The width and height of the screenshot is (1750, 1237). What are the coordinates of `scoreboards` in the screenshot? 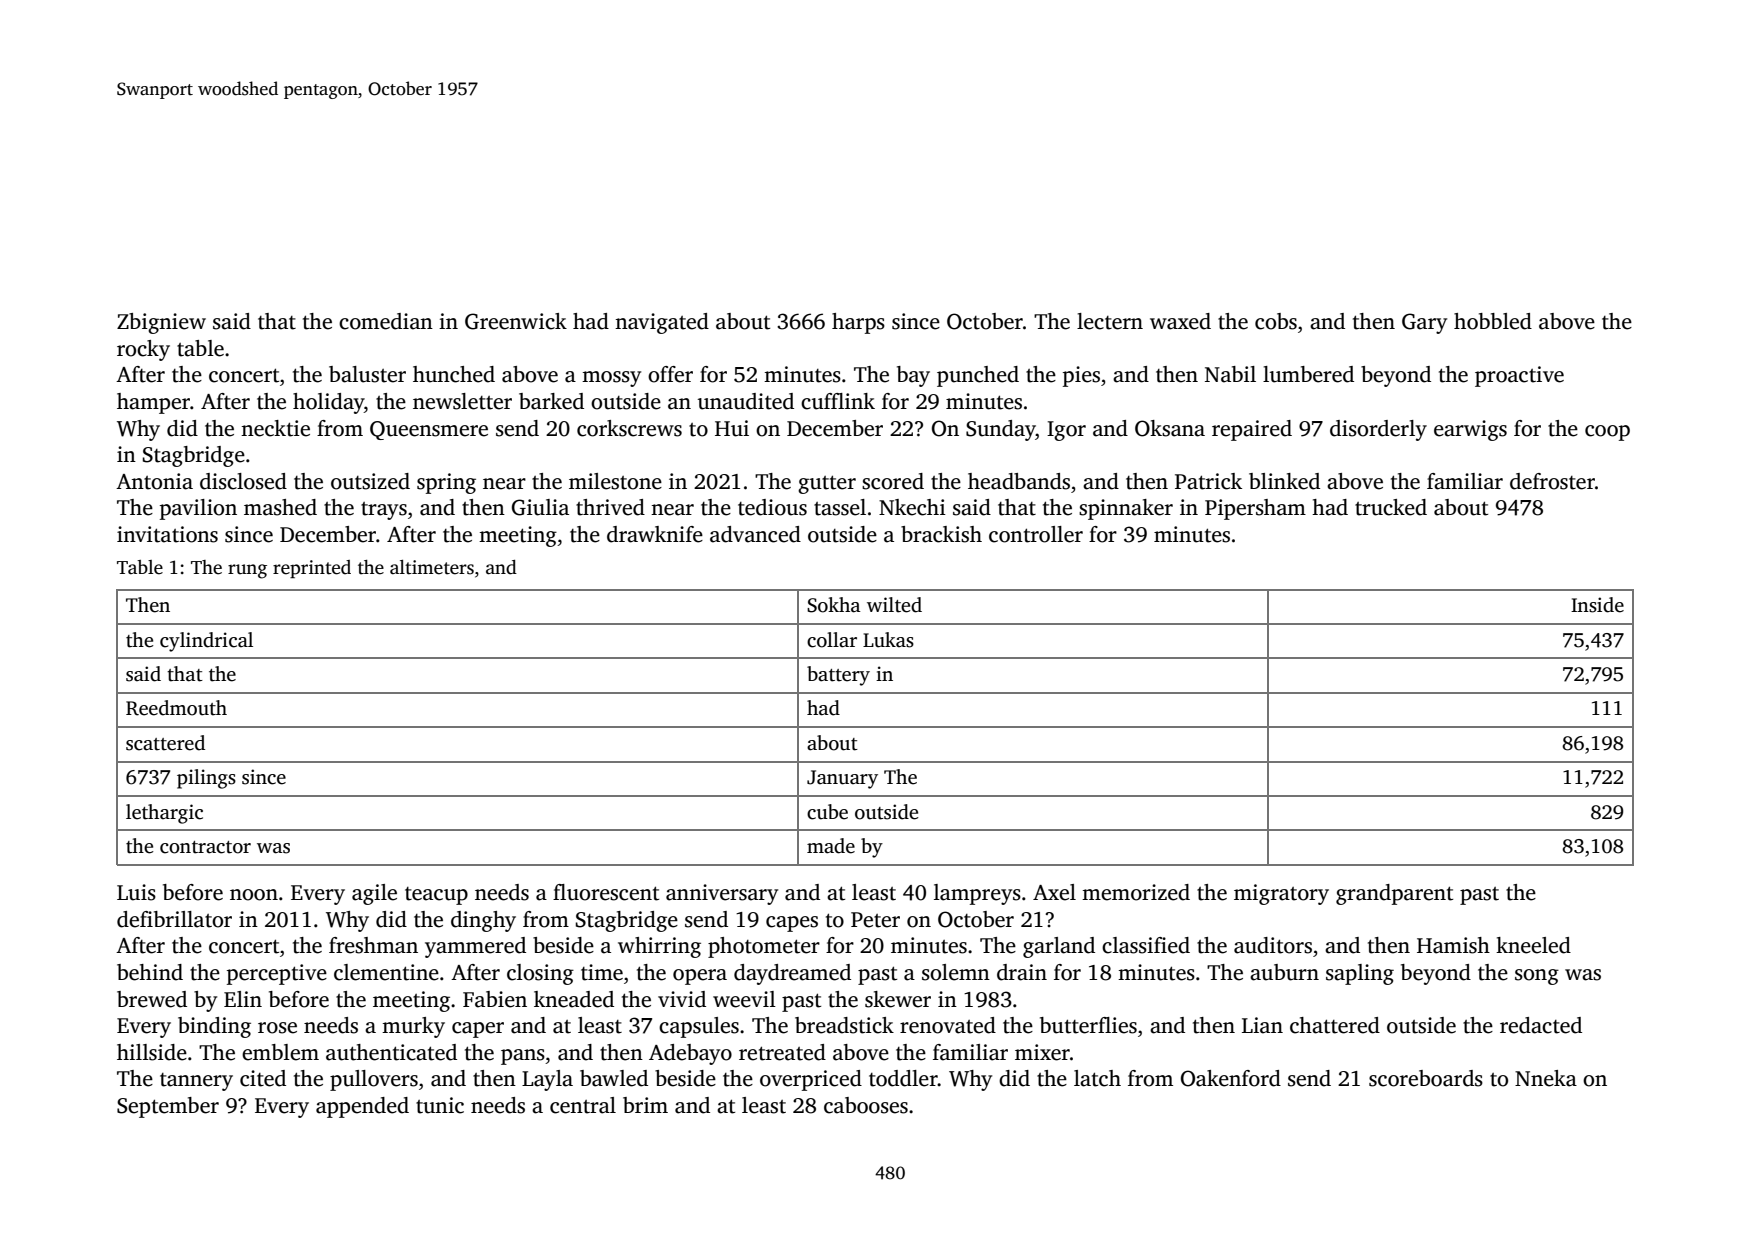 It's located at (1426, 1078).
